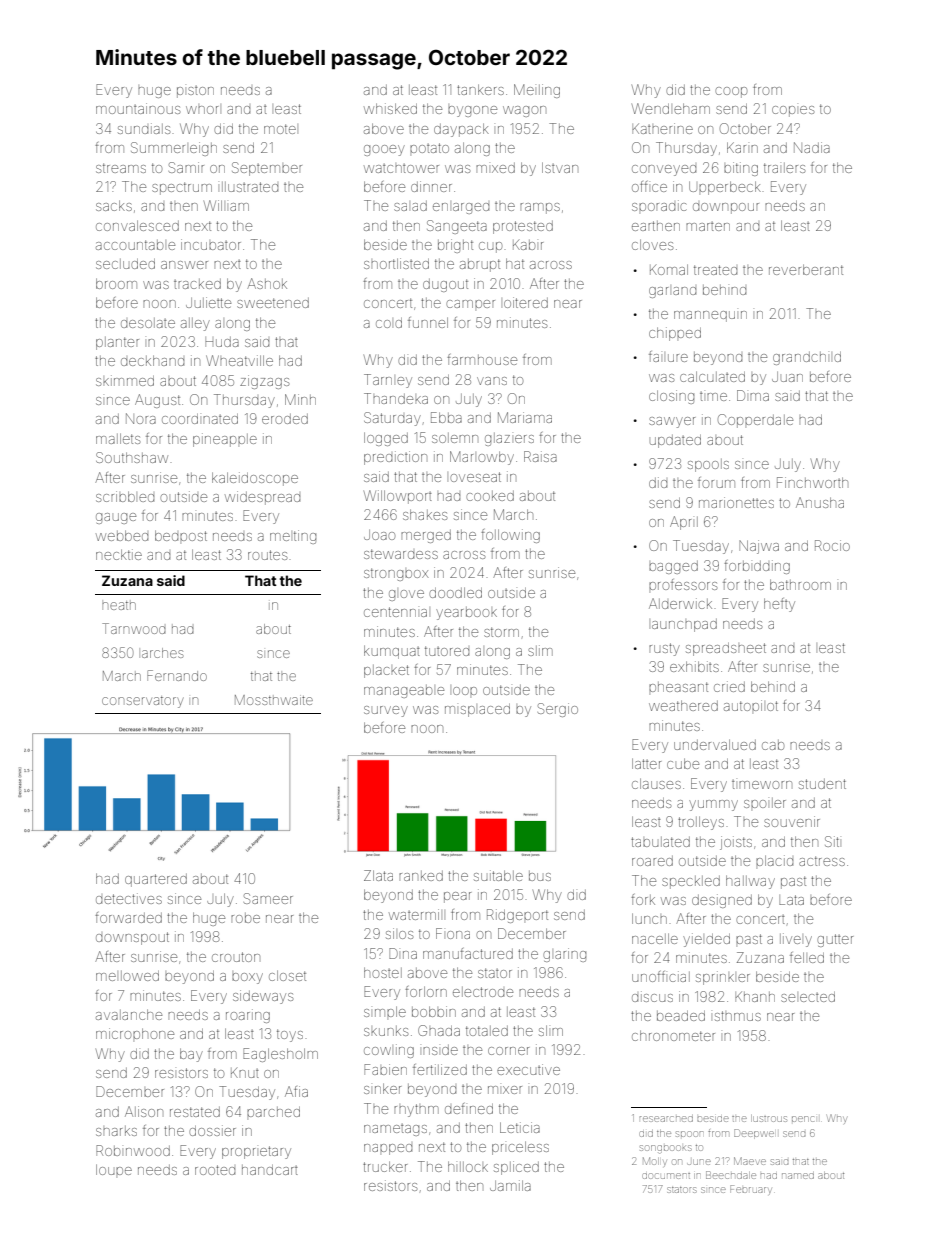 The width and height of the document is (952, 1233). Describe the element at coordinates (114, 1169) in the document. I see `loupe` at that location.
